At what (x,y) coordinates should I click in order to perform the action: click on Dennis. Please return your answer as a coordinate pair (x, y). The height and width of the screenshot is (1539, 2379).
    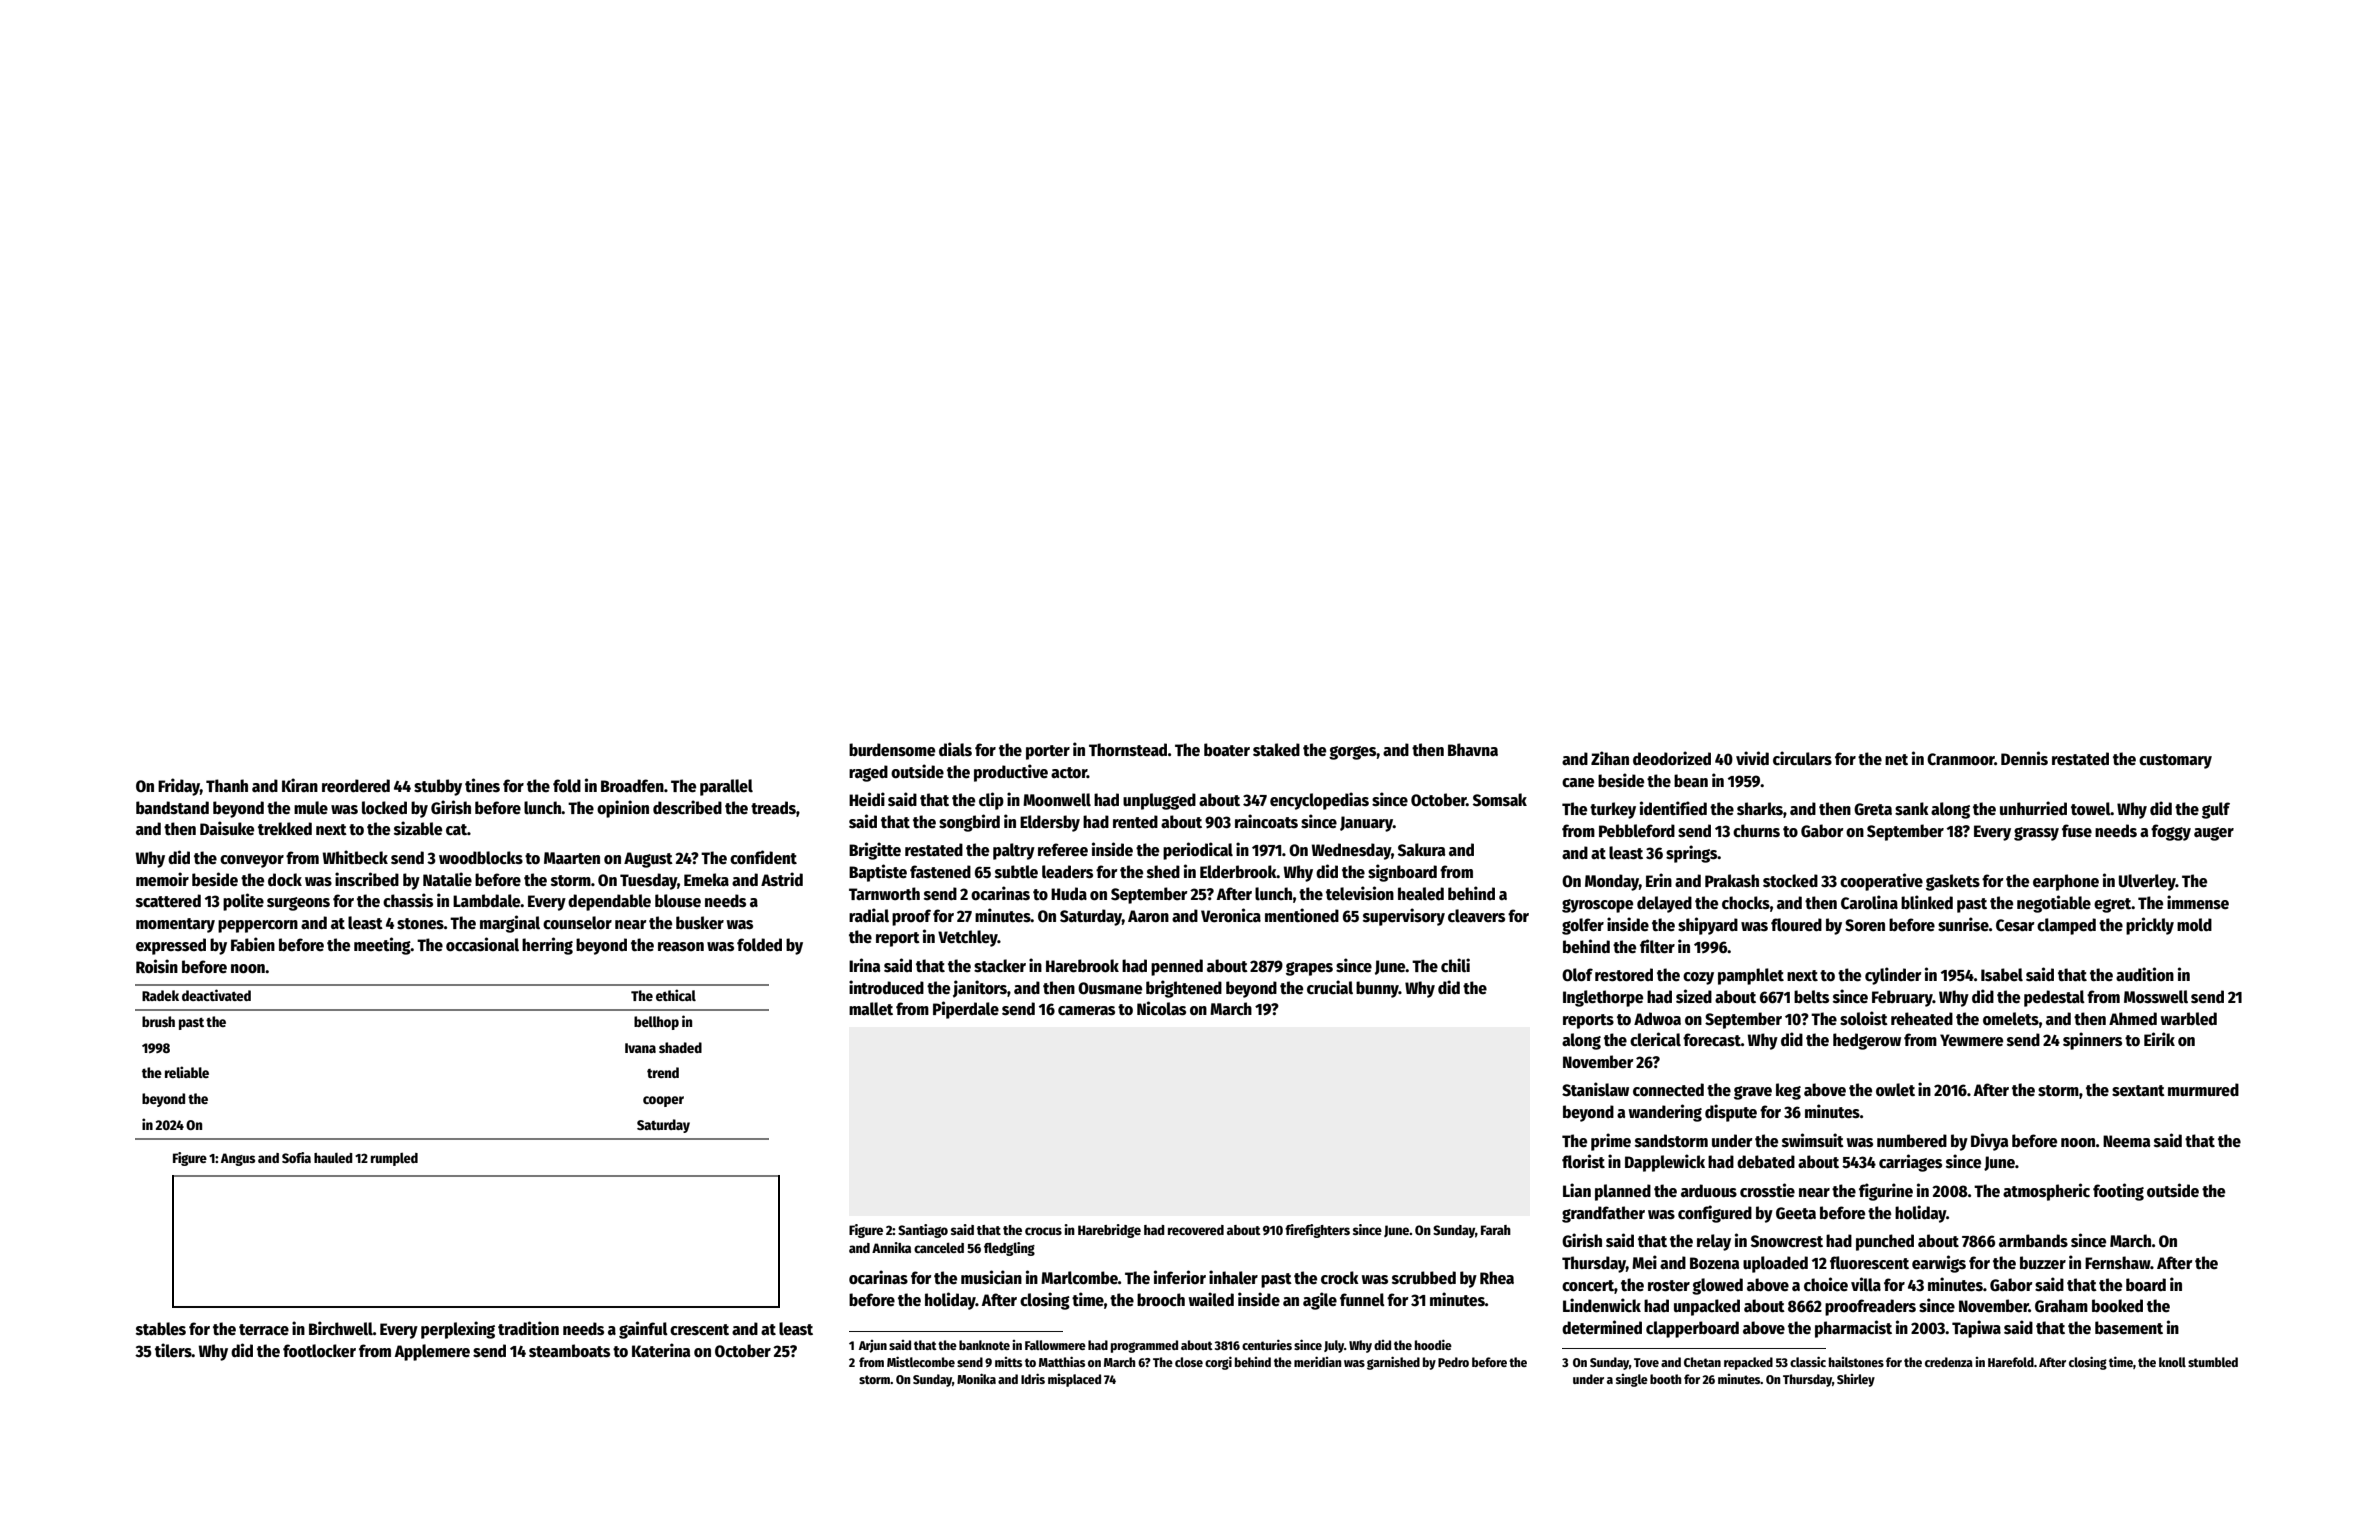
    Looking at the image, I should click on (2024, 758).
